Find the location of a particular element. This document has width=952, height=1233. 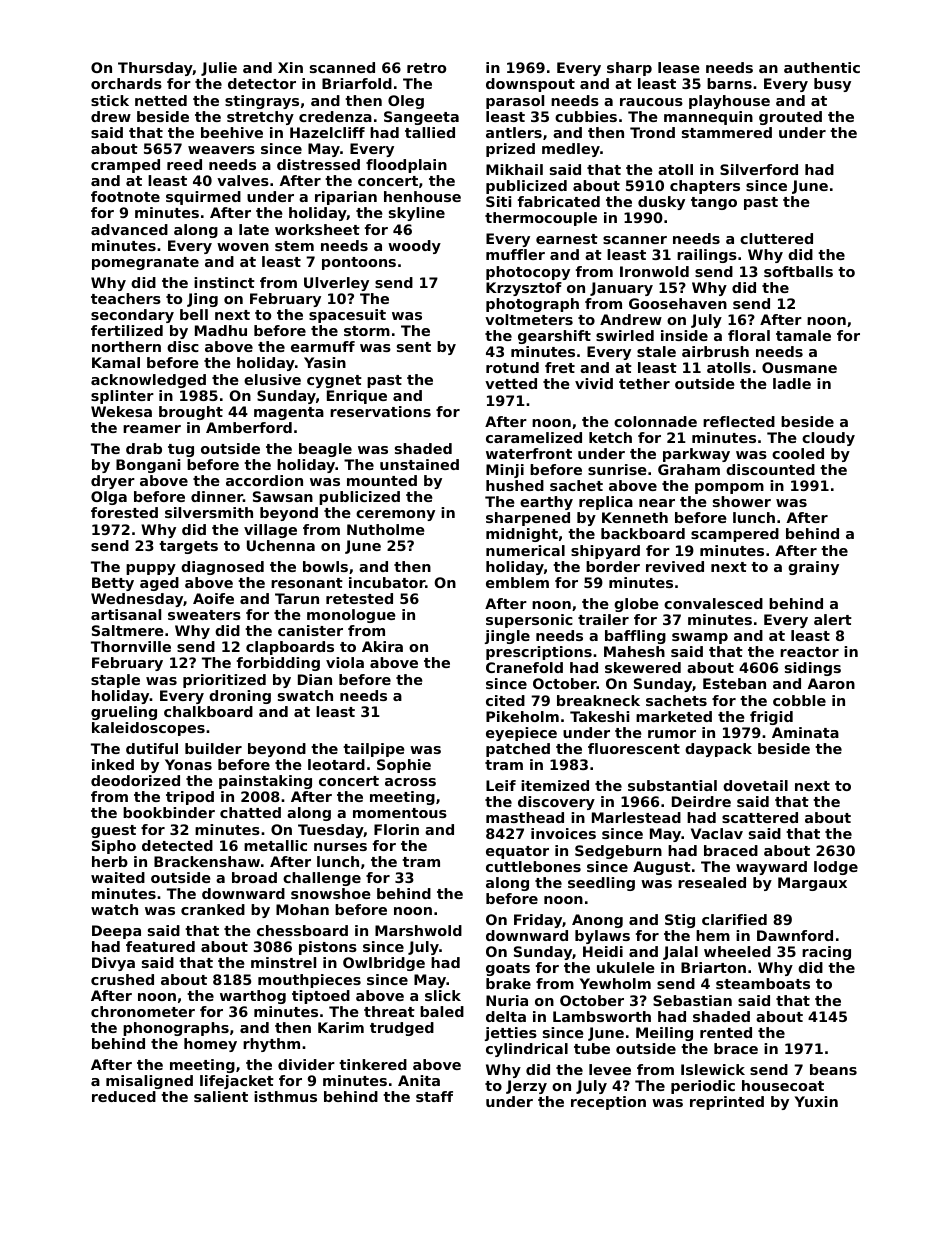

chatted is located at coordinates (250, 812).
